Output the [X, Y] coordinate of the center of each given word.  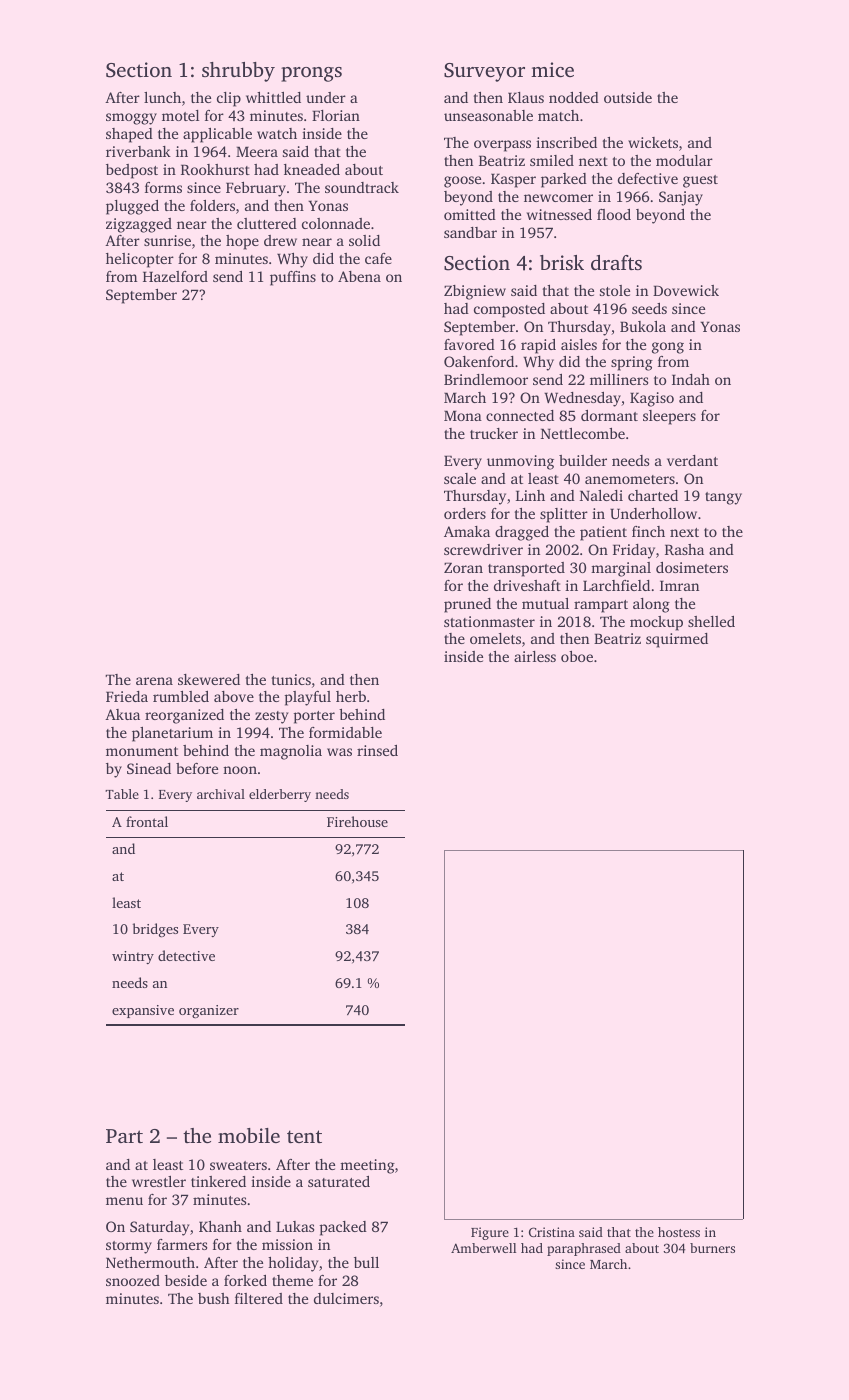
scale [460, 478]
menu [124, 1201]
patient [603, 533]
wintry [133, 957]
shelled [711, 621]
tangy [723, 498]
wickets [653, 142]
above [234, 696]
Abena [359, 276]
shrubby [238, 72]
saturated [339, 1181]
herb [351, 696]
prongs [311, 74]
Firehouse [357, 821]
